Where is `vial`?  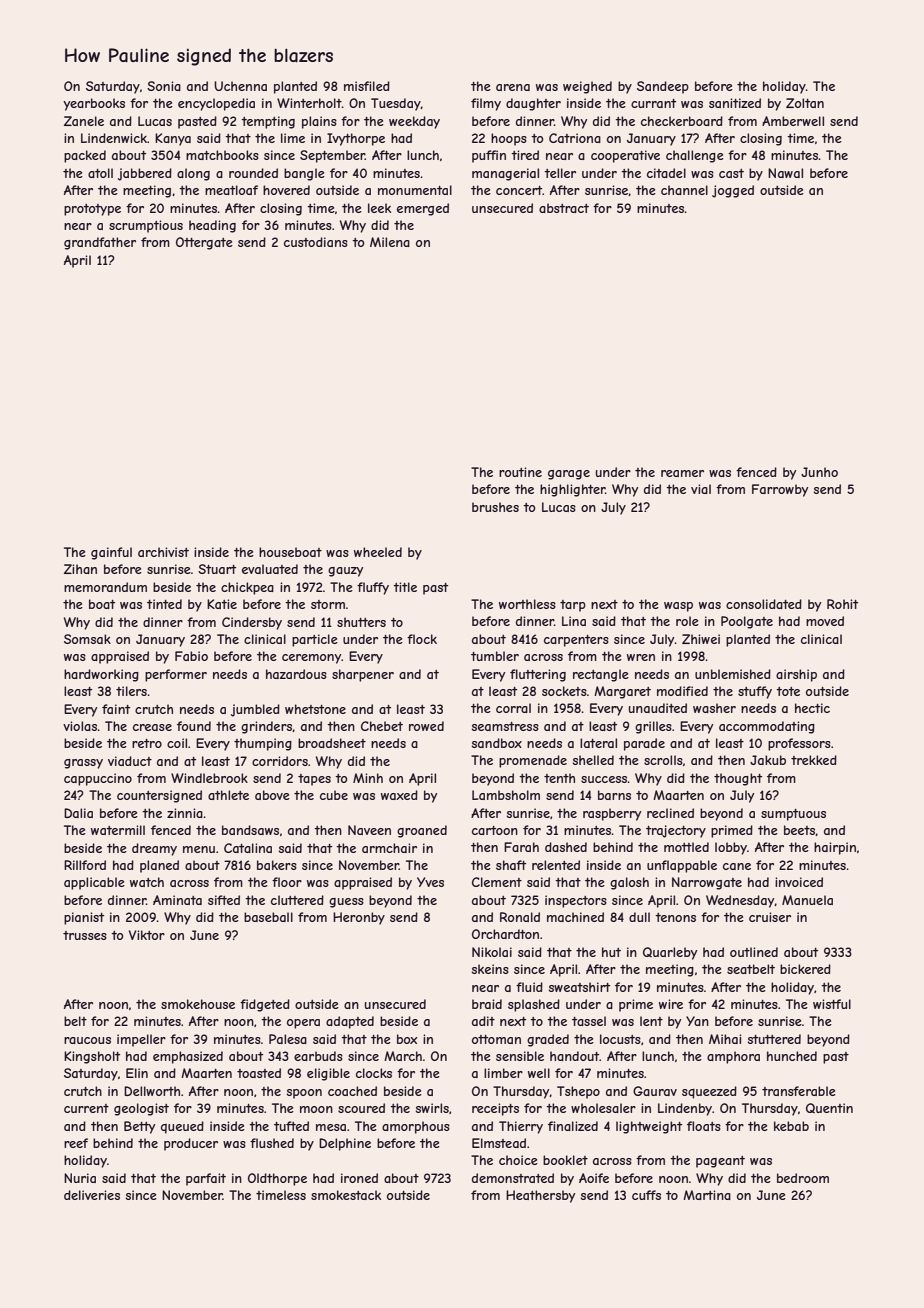
vial is located at coordinates (701, 489).
